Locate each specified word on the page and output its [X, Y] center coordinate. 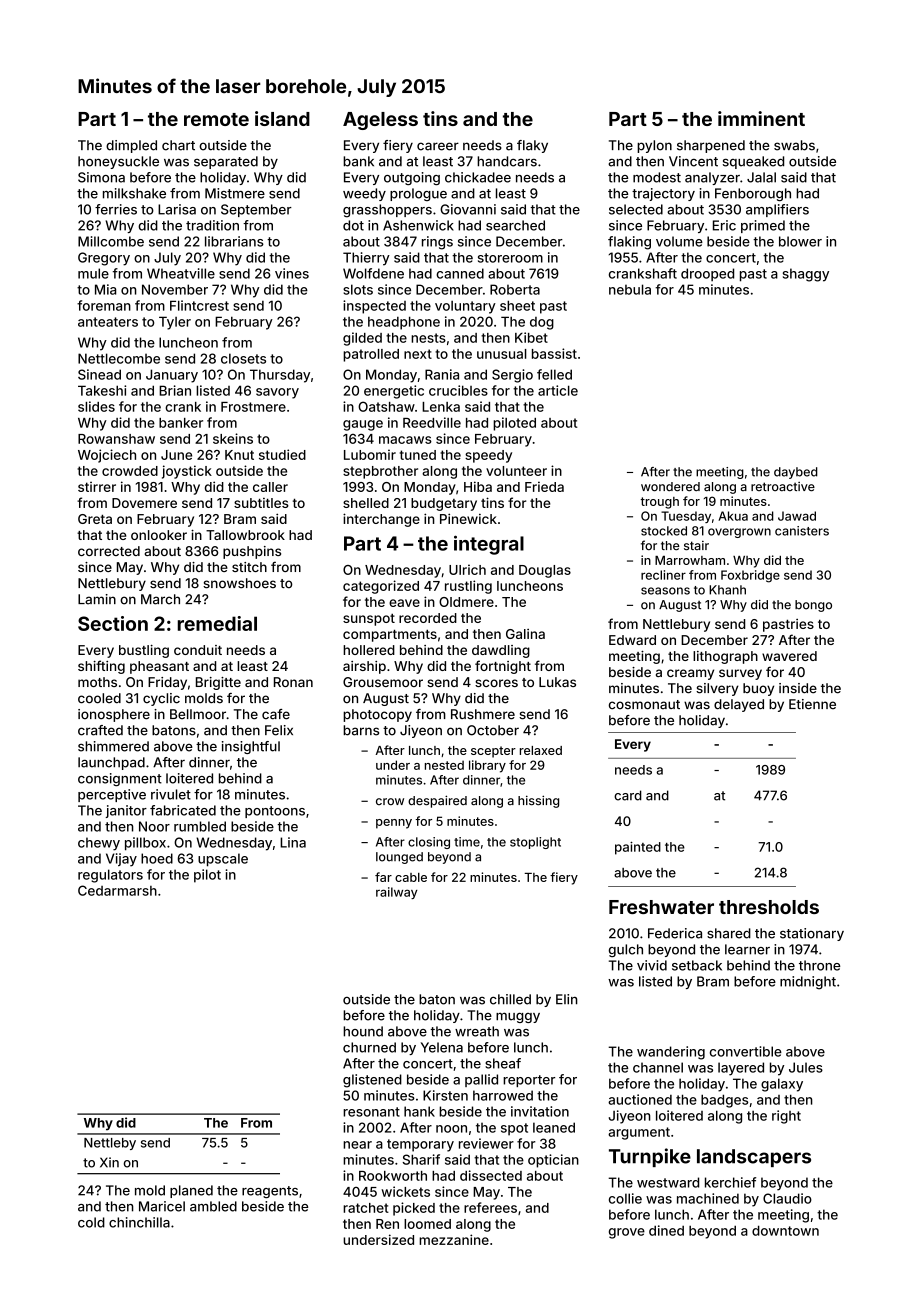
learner [747, 949]
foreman [104, 305]
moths [97, 682]
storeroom [510, 258]
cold [91, 1222]
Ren [387, 1224]
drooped [707, 274]
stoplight [535, 843]
